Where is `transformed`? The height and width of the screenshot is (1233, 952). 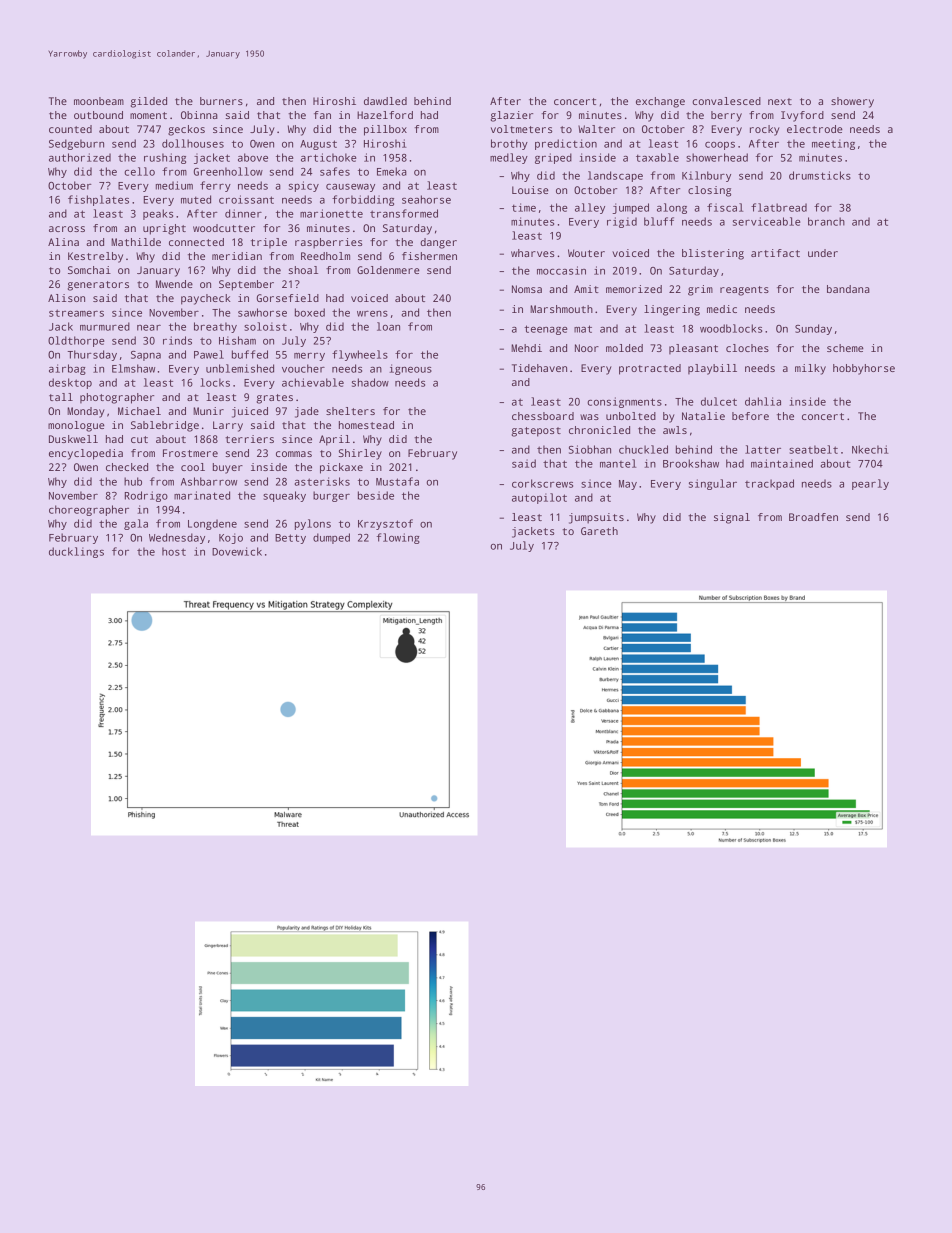
transformed is located at coordinates (404, 213).
